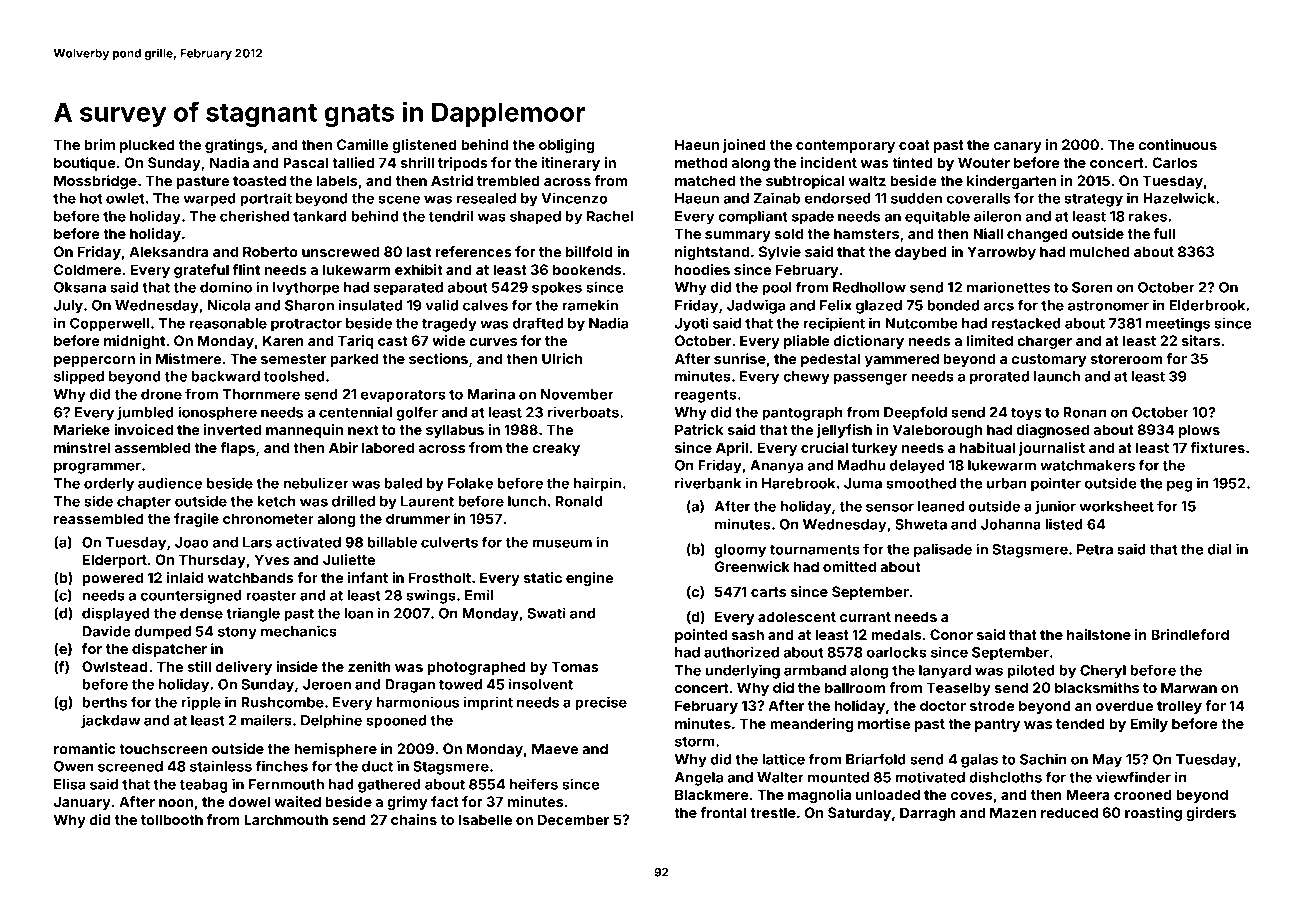 The image size is (1308, 924). I want to click on continuous, so click(1177, 144).
